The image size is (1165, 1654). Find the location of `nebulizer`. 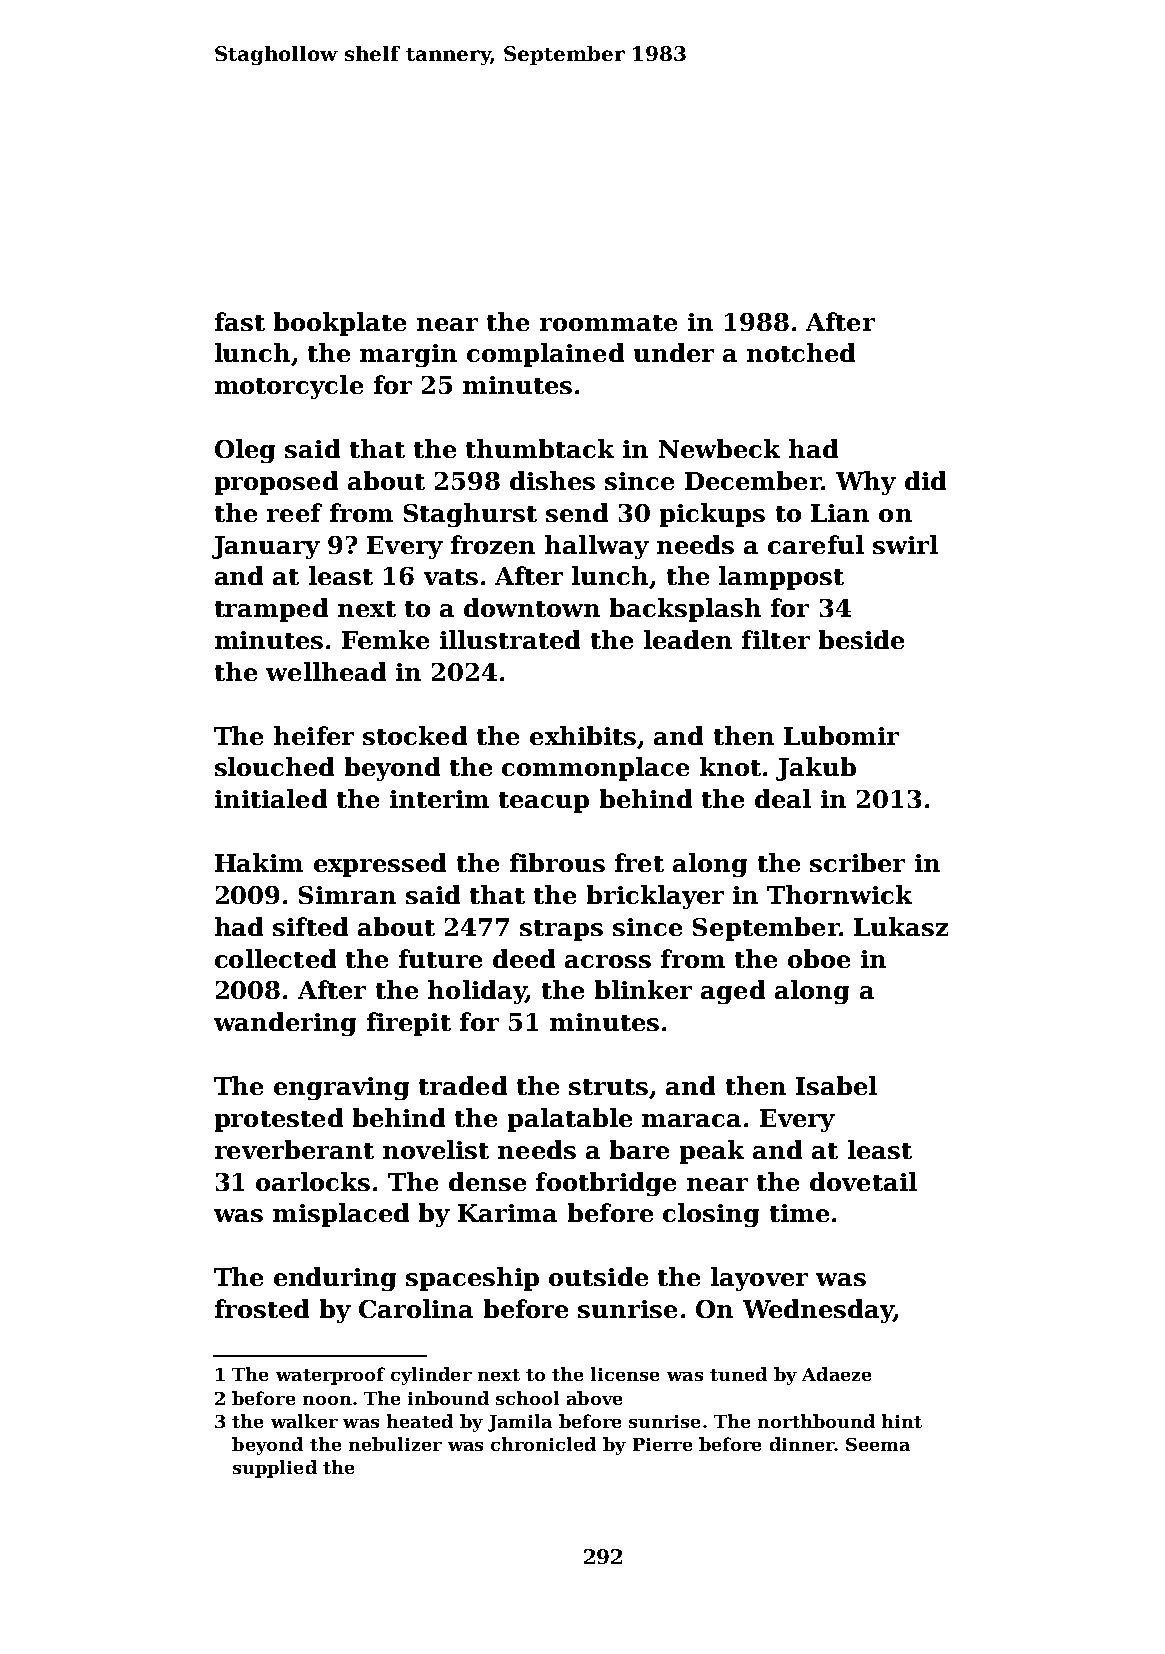

nebulizer is located at coordinates (395, 1444).
